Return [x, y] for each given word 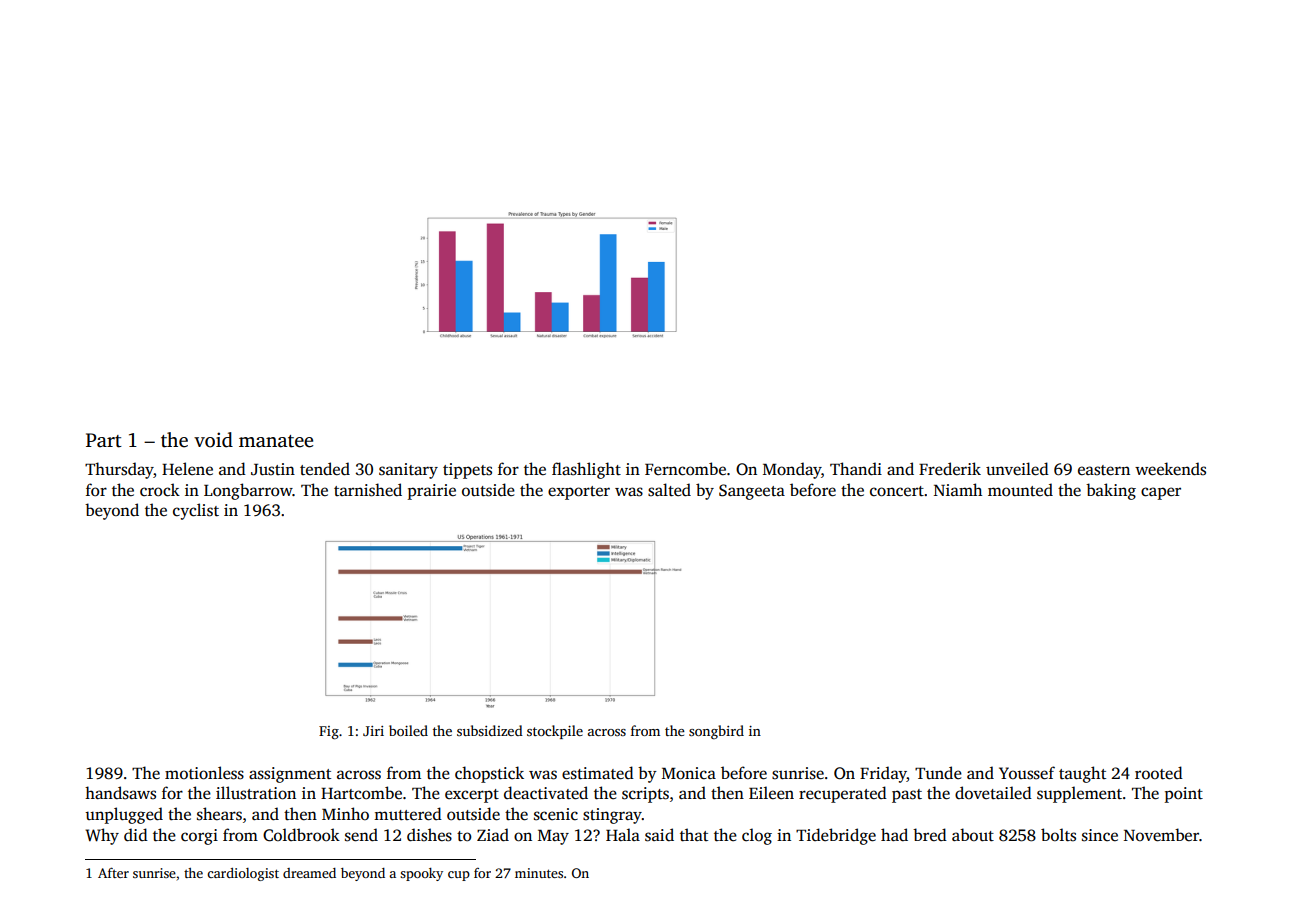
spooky [421, 874]
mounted [1020, 490]
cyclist [196, 511]
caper [1161, 493]
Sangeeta [752, 492]
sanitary [408, 471]
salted [669, 490]
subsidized [490, 730]
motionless [204, 773]
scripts [645, 795]
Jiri [373, 731]
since [1100, 835]
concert [897, 491]
